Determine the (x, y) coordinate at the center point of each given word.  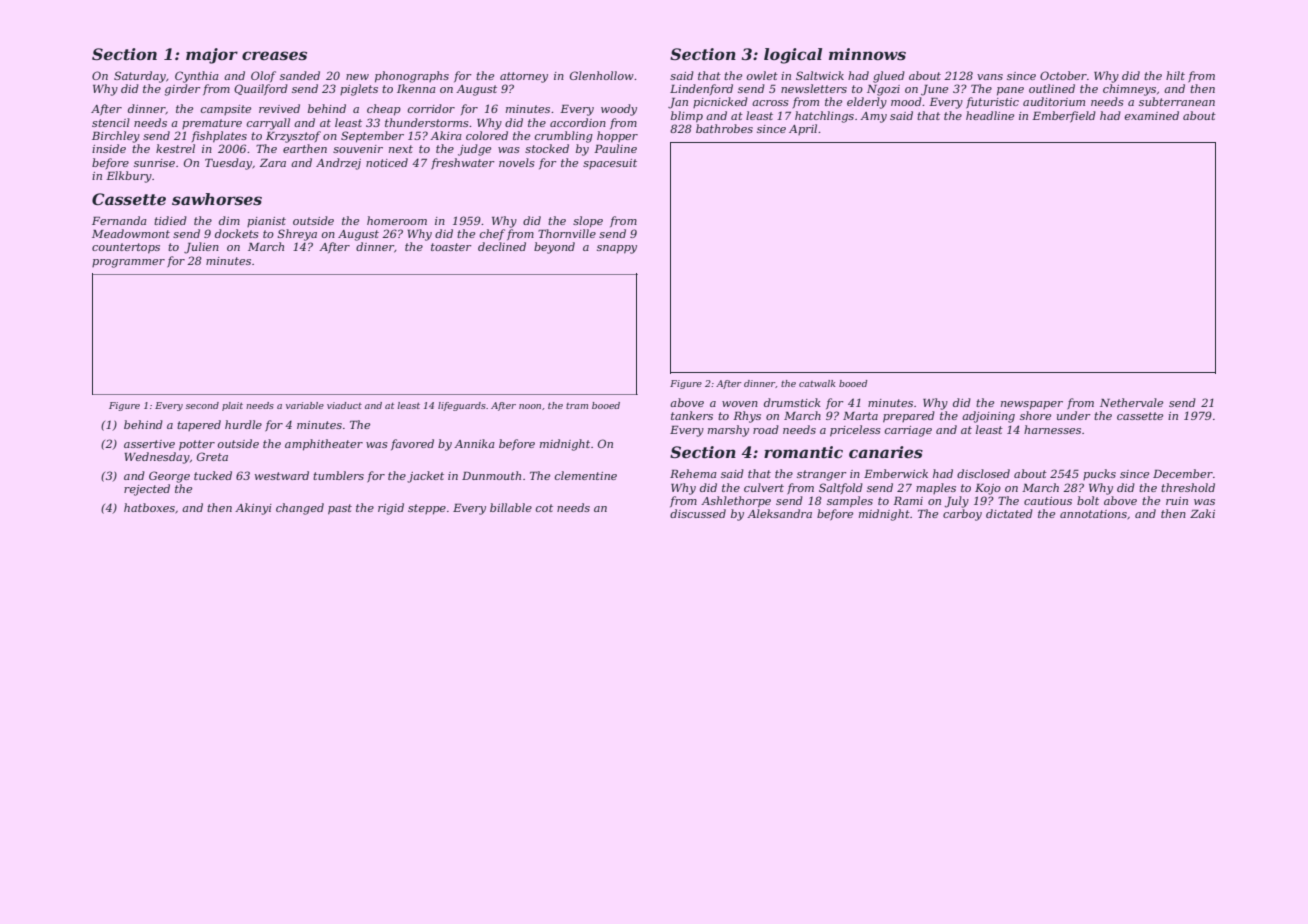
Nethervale (1131, 402)
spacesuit (610, 164)
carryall (268, 124)
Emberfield (1064, 117)
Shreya (297, 235)
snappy (617, 249)
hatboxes (149, 507)
